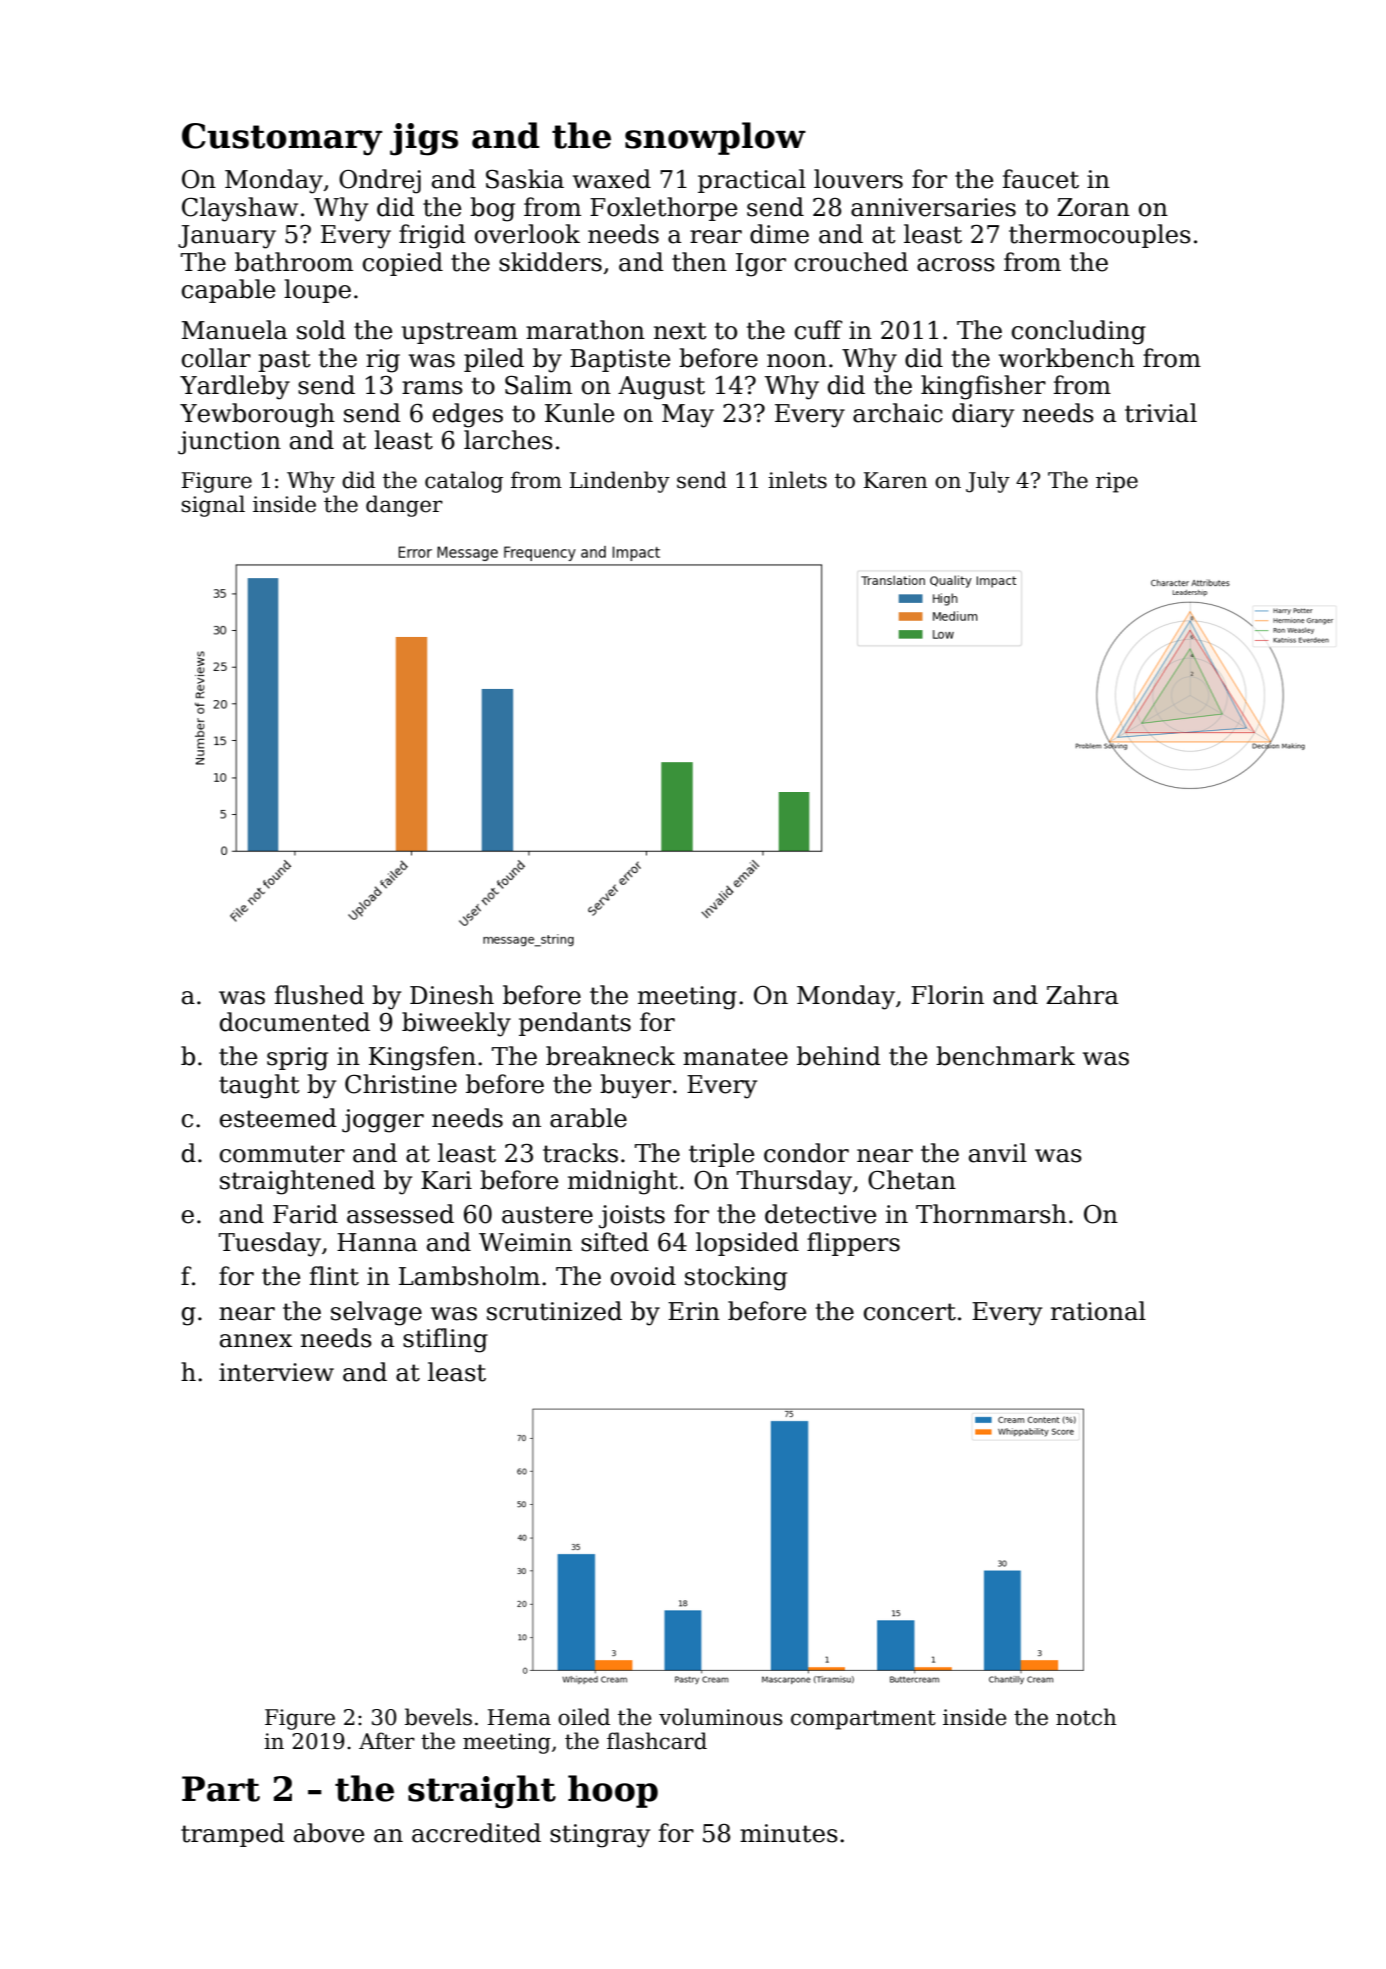  I want to click on tramped, so click(233, 1835).
